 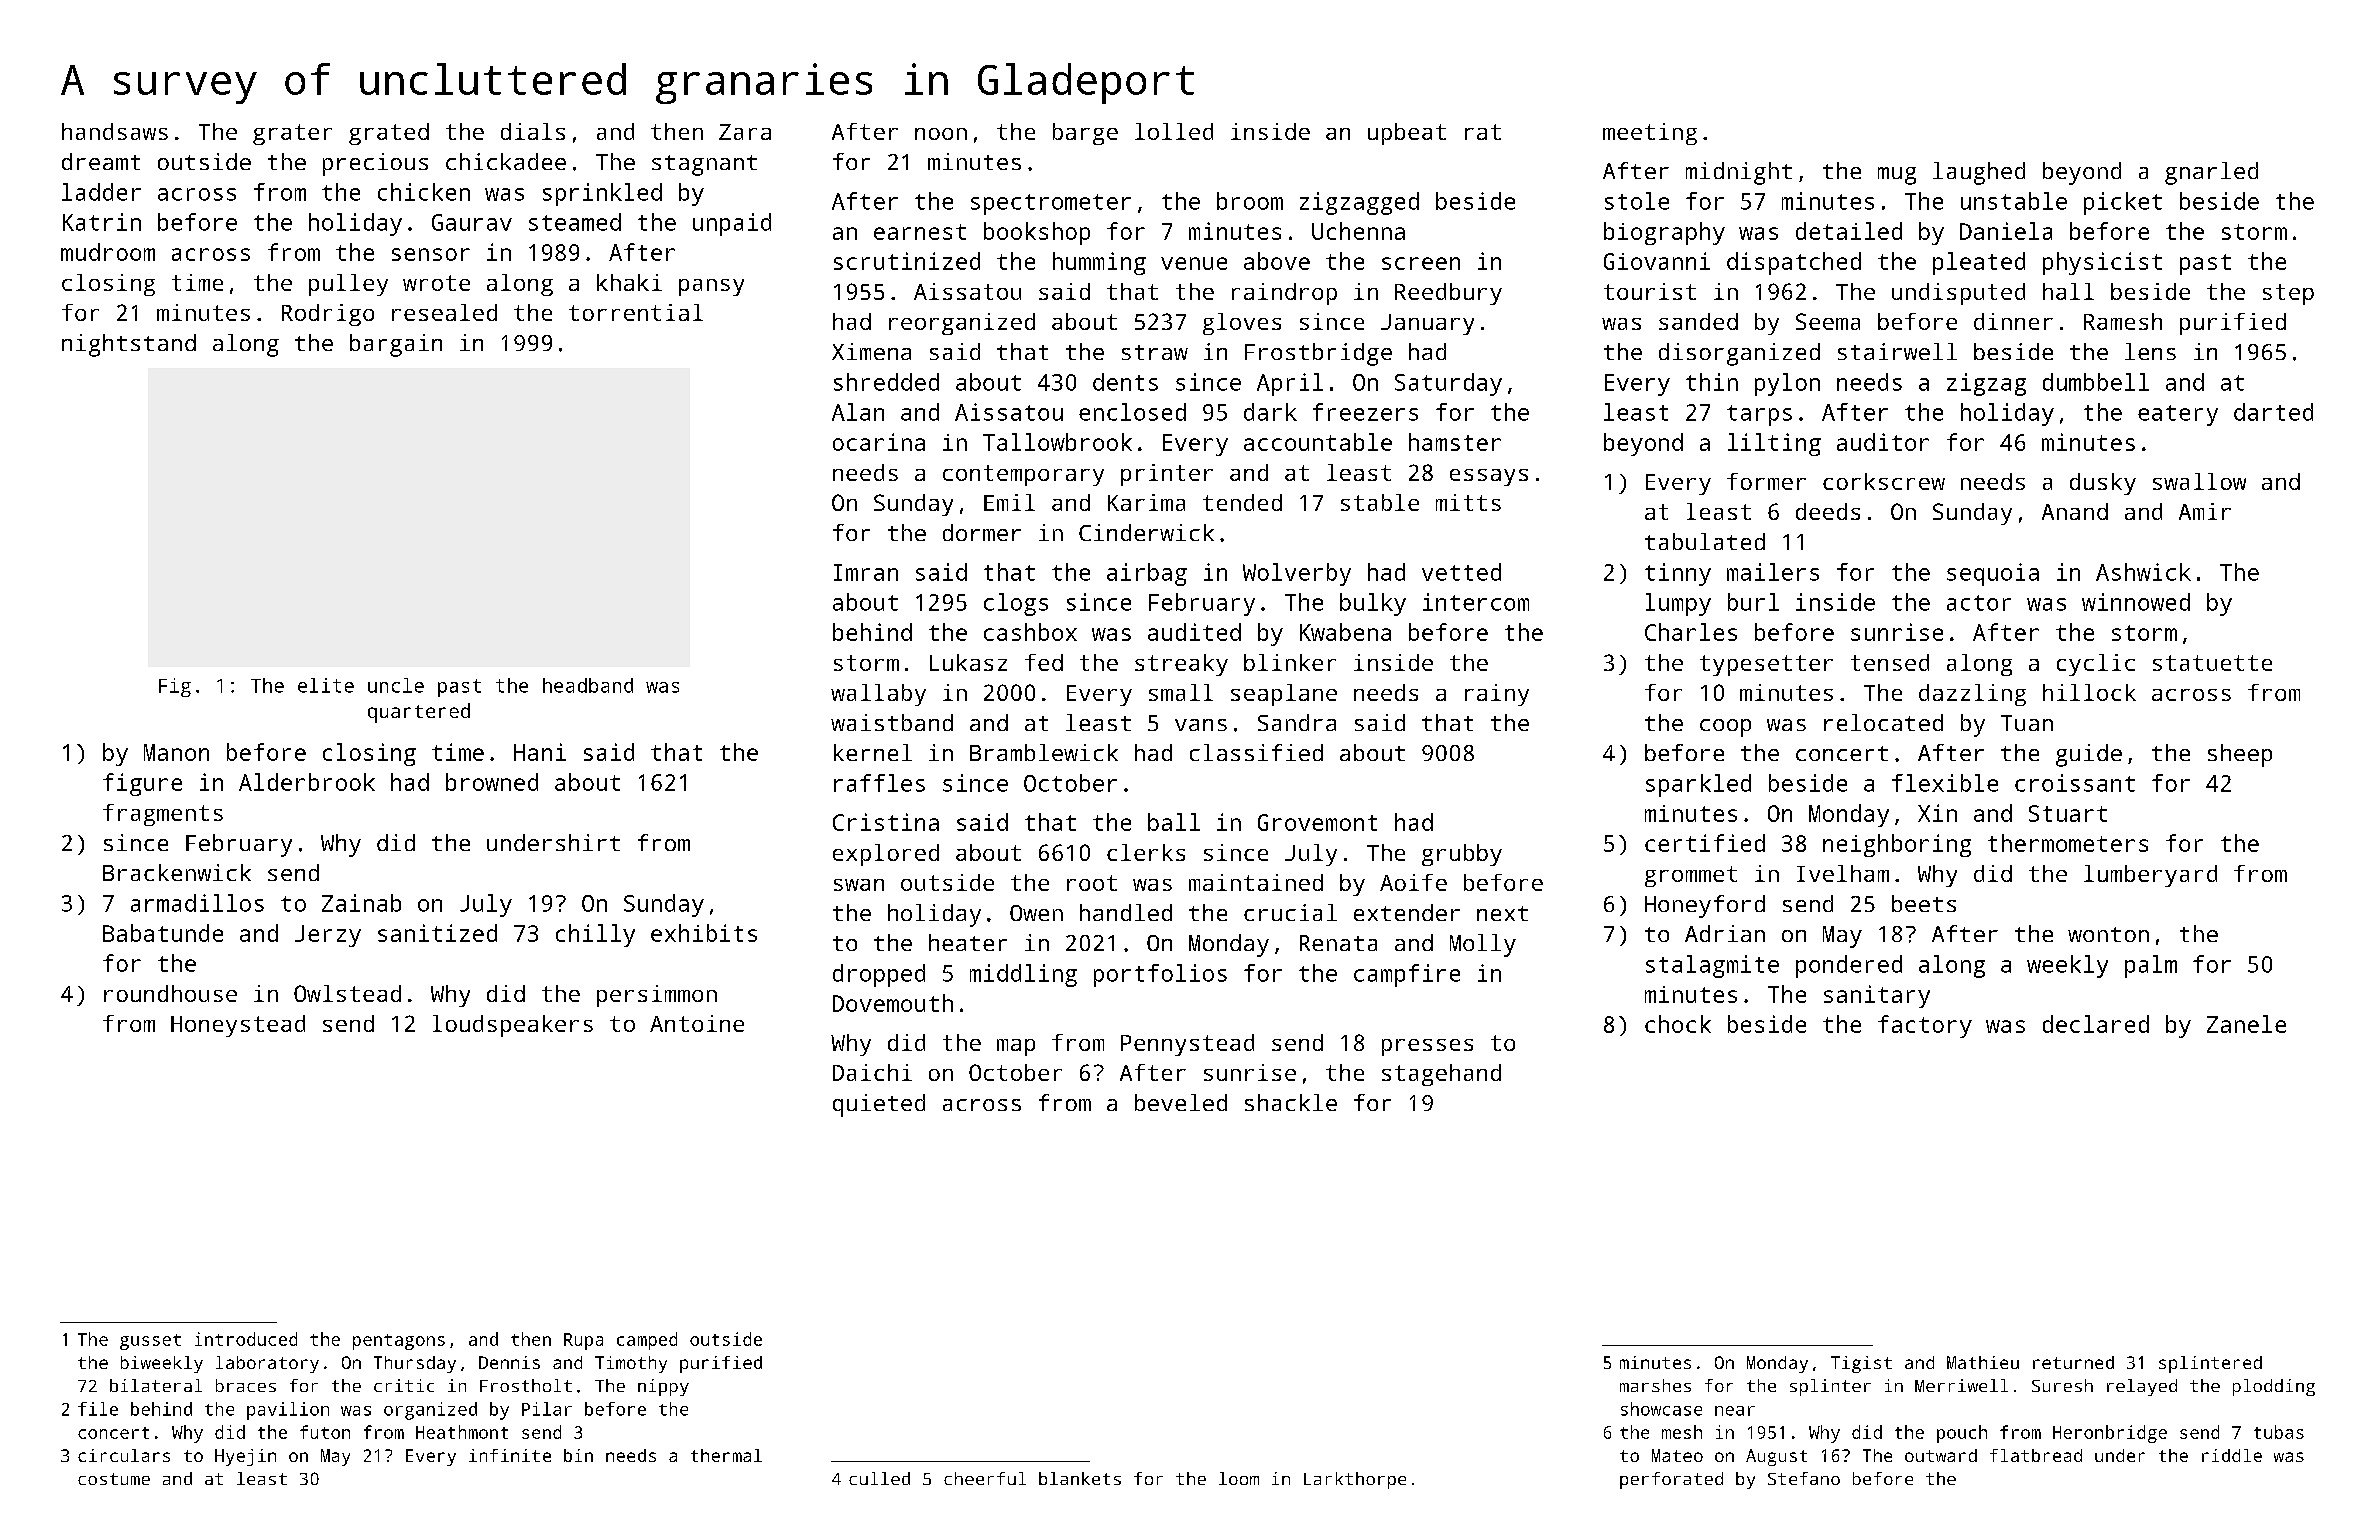 I want to click on pavilion, so click(x=288, y=1411).
